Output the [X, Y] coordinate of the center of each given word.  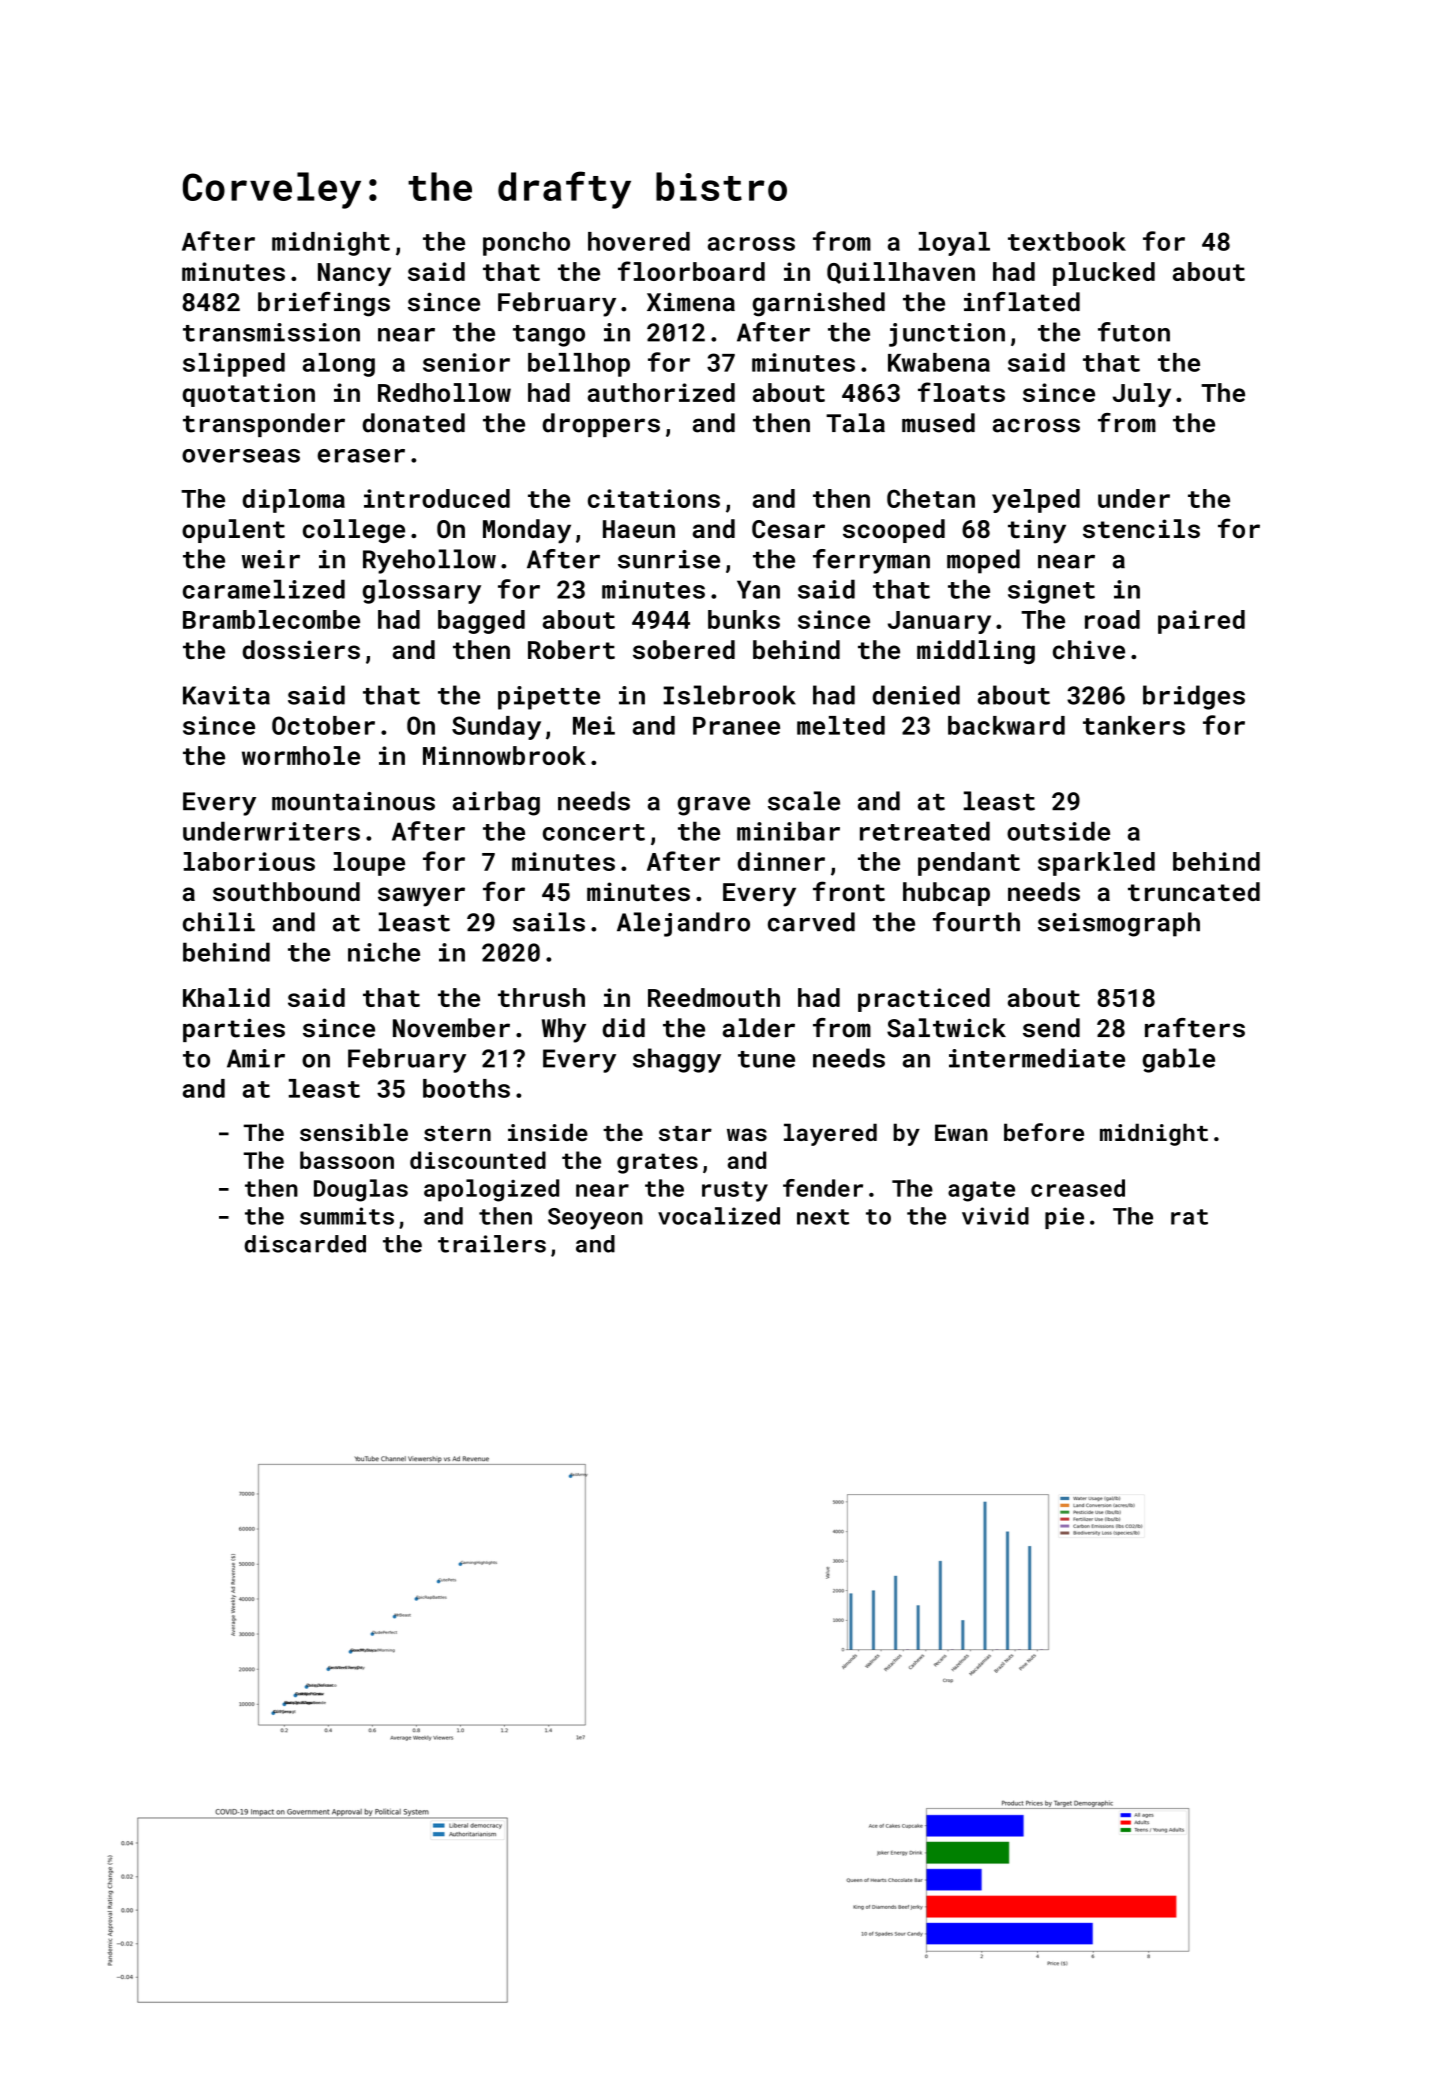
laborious [249, 861]
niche [384, 952]
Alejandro [683, 924]
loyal [954, 244]
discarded [305, 1244]
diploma [293, 501]
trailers [492, 1244]
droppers [601, 425]
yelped [1036, 501]
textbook [1067, 241]
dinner [781, 861]
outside [1058, 831]
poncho [526, 244]
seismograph [1119, 924]
